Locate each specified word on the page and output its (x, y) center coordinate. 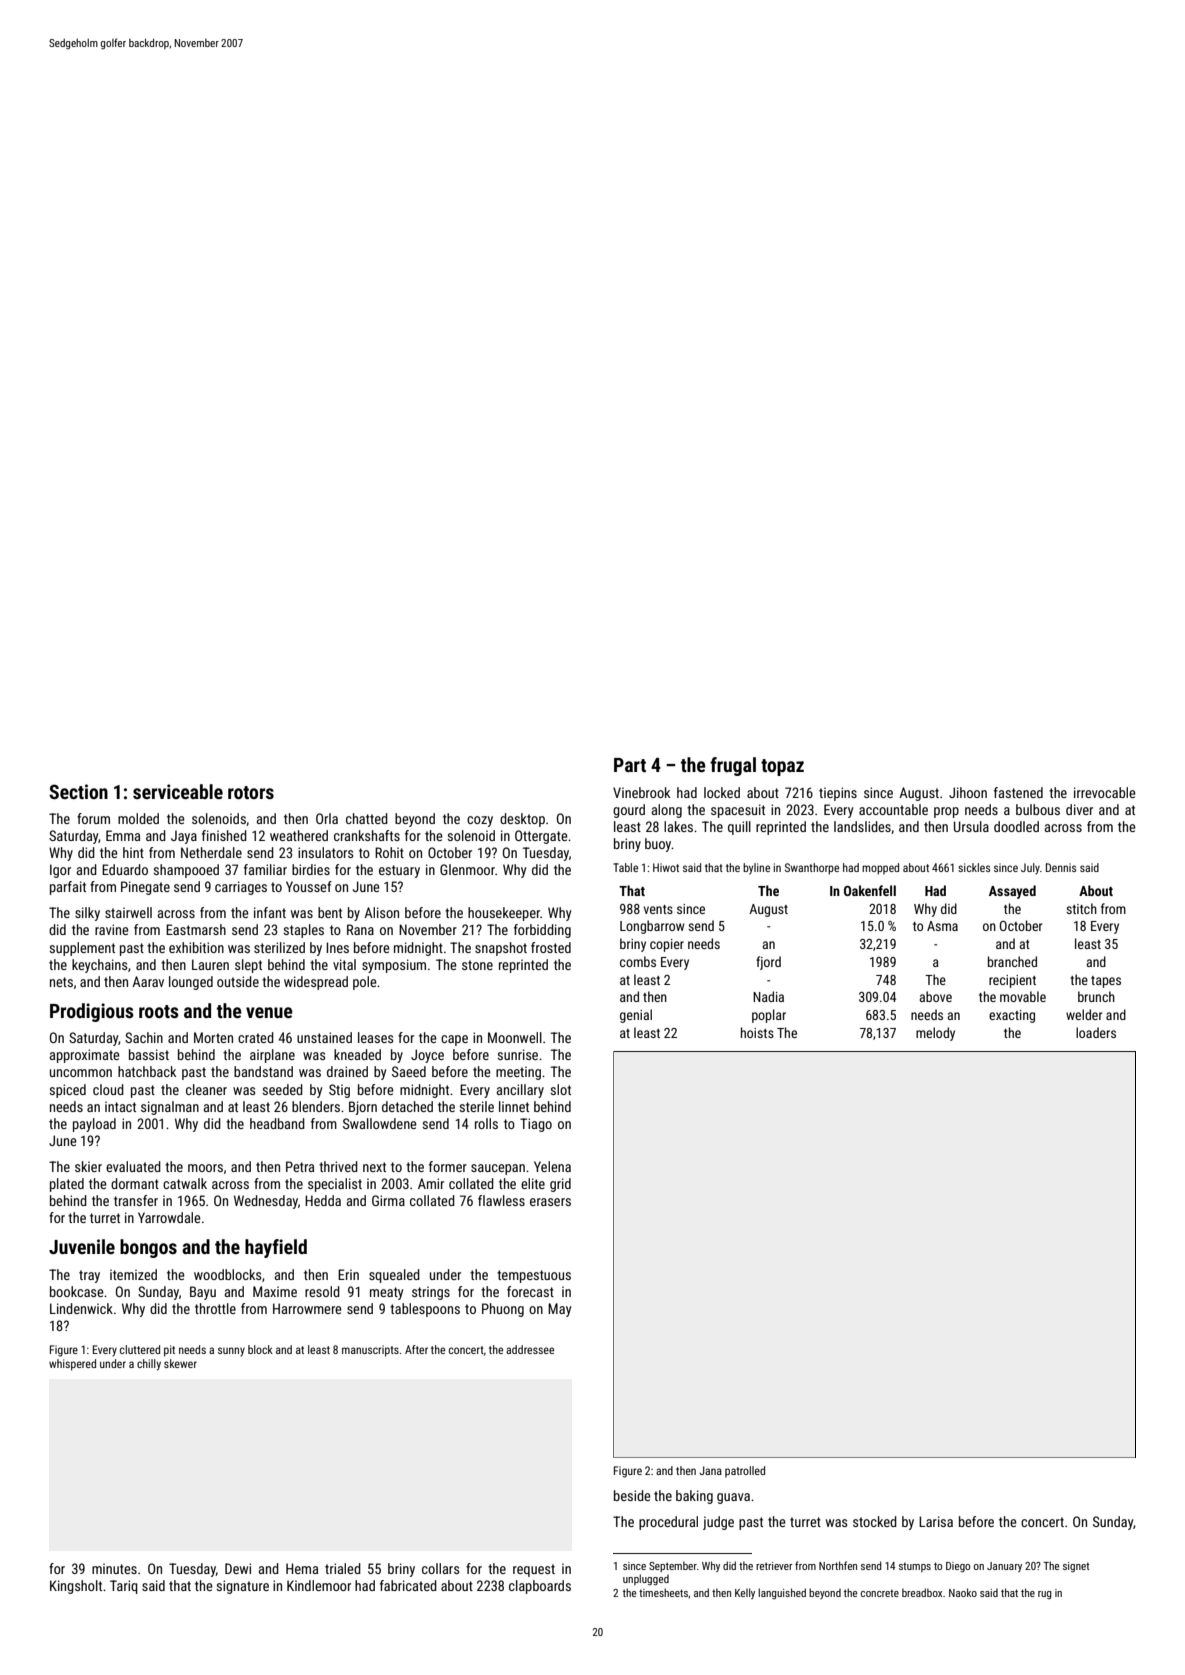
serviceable (178, 791)
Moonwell (515, 1037)
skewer (180, 1363)
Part (630, 765)
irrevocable (1105, 792)
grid (560, 1185)
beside (632, 1495)
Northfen (838, 1565)
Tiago (536, 1125)
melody (935, 1034)
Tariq (124, 1587)
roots (159, 1011)
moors (205, 1168)
